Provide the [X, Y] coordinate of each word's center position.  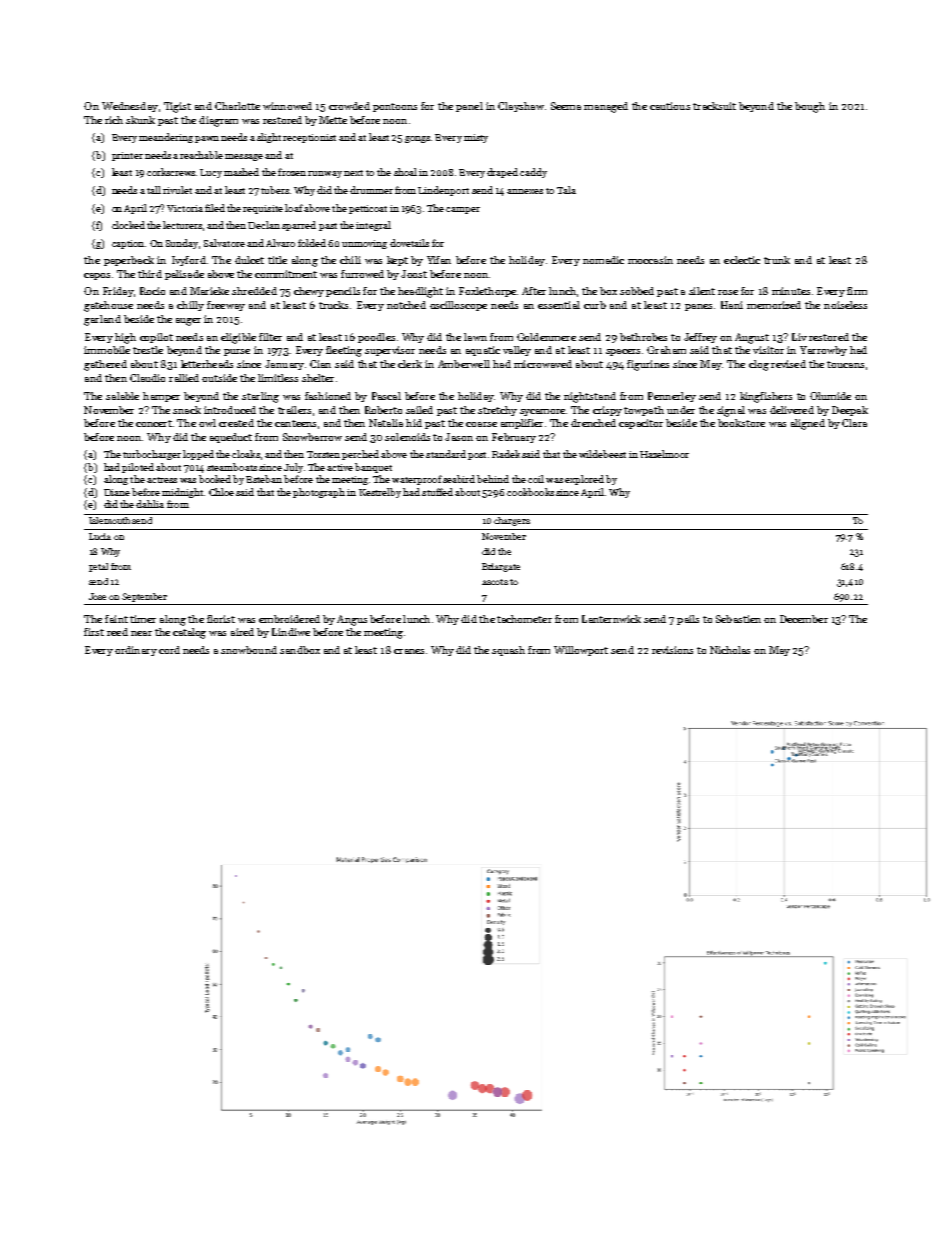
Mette [333, 120]
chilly [190, 306]
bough [810, 107]
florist [221, 619]
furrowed [362, 274]
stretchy [497, 411]
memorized [774, 305]
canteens [295, 423]
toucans [845, 364]
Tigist [177, 107]
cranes [409, 651]
